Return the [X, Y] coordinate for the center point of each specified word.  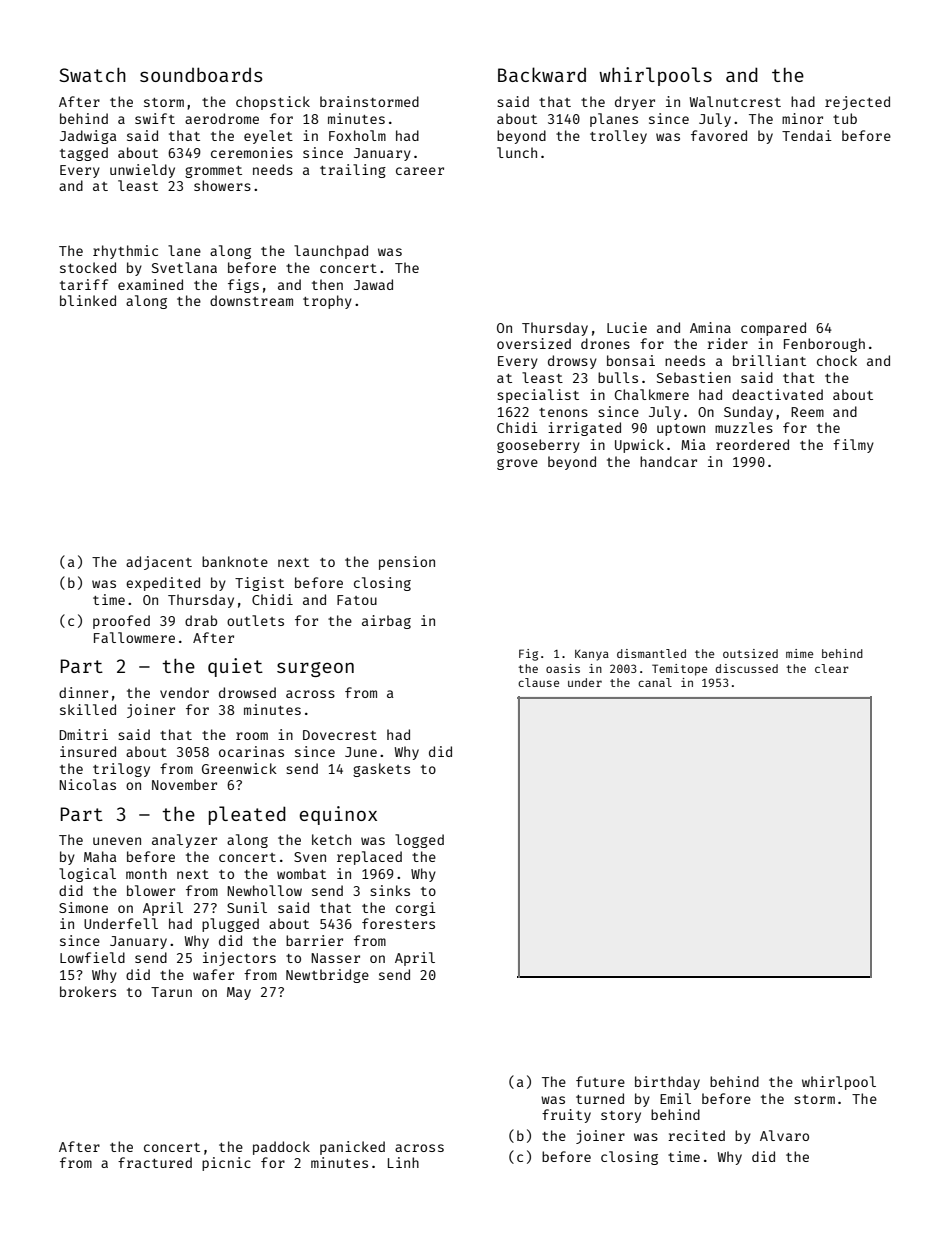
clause [538, 682]
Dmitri [83, 734]
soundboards [201, 74]
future [600, 1081]
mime [799, 653]
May [239, 993]
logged [419, 841]
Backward [542, 74]
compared [773, 329]
